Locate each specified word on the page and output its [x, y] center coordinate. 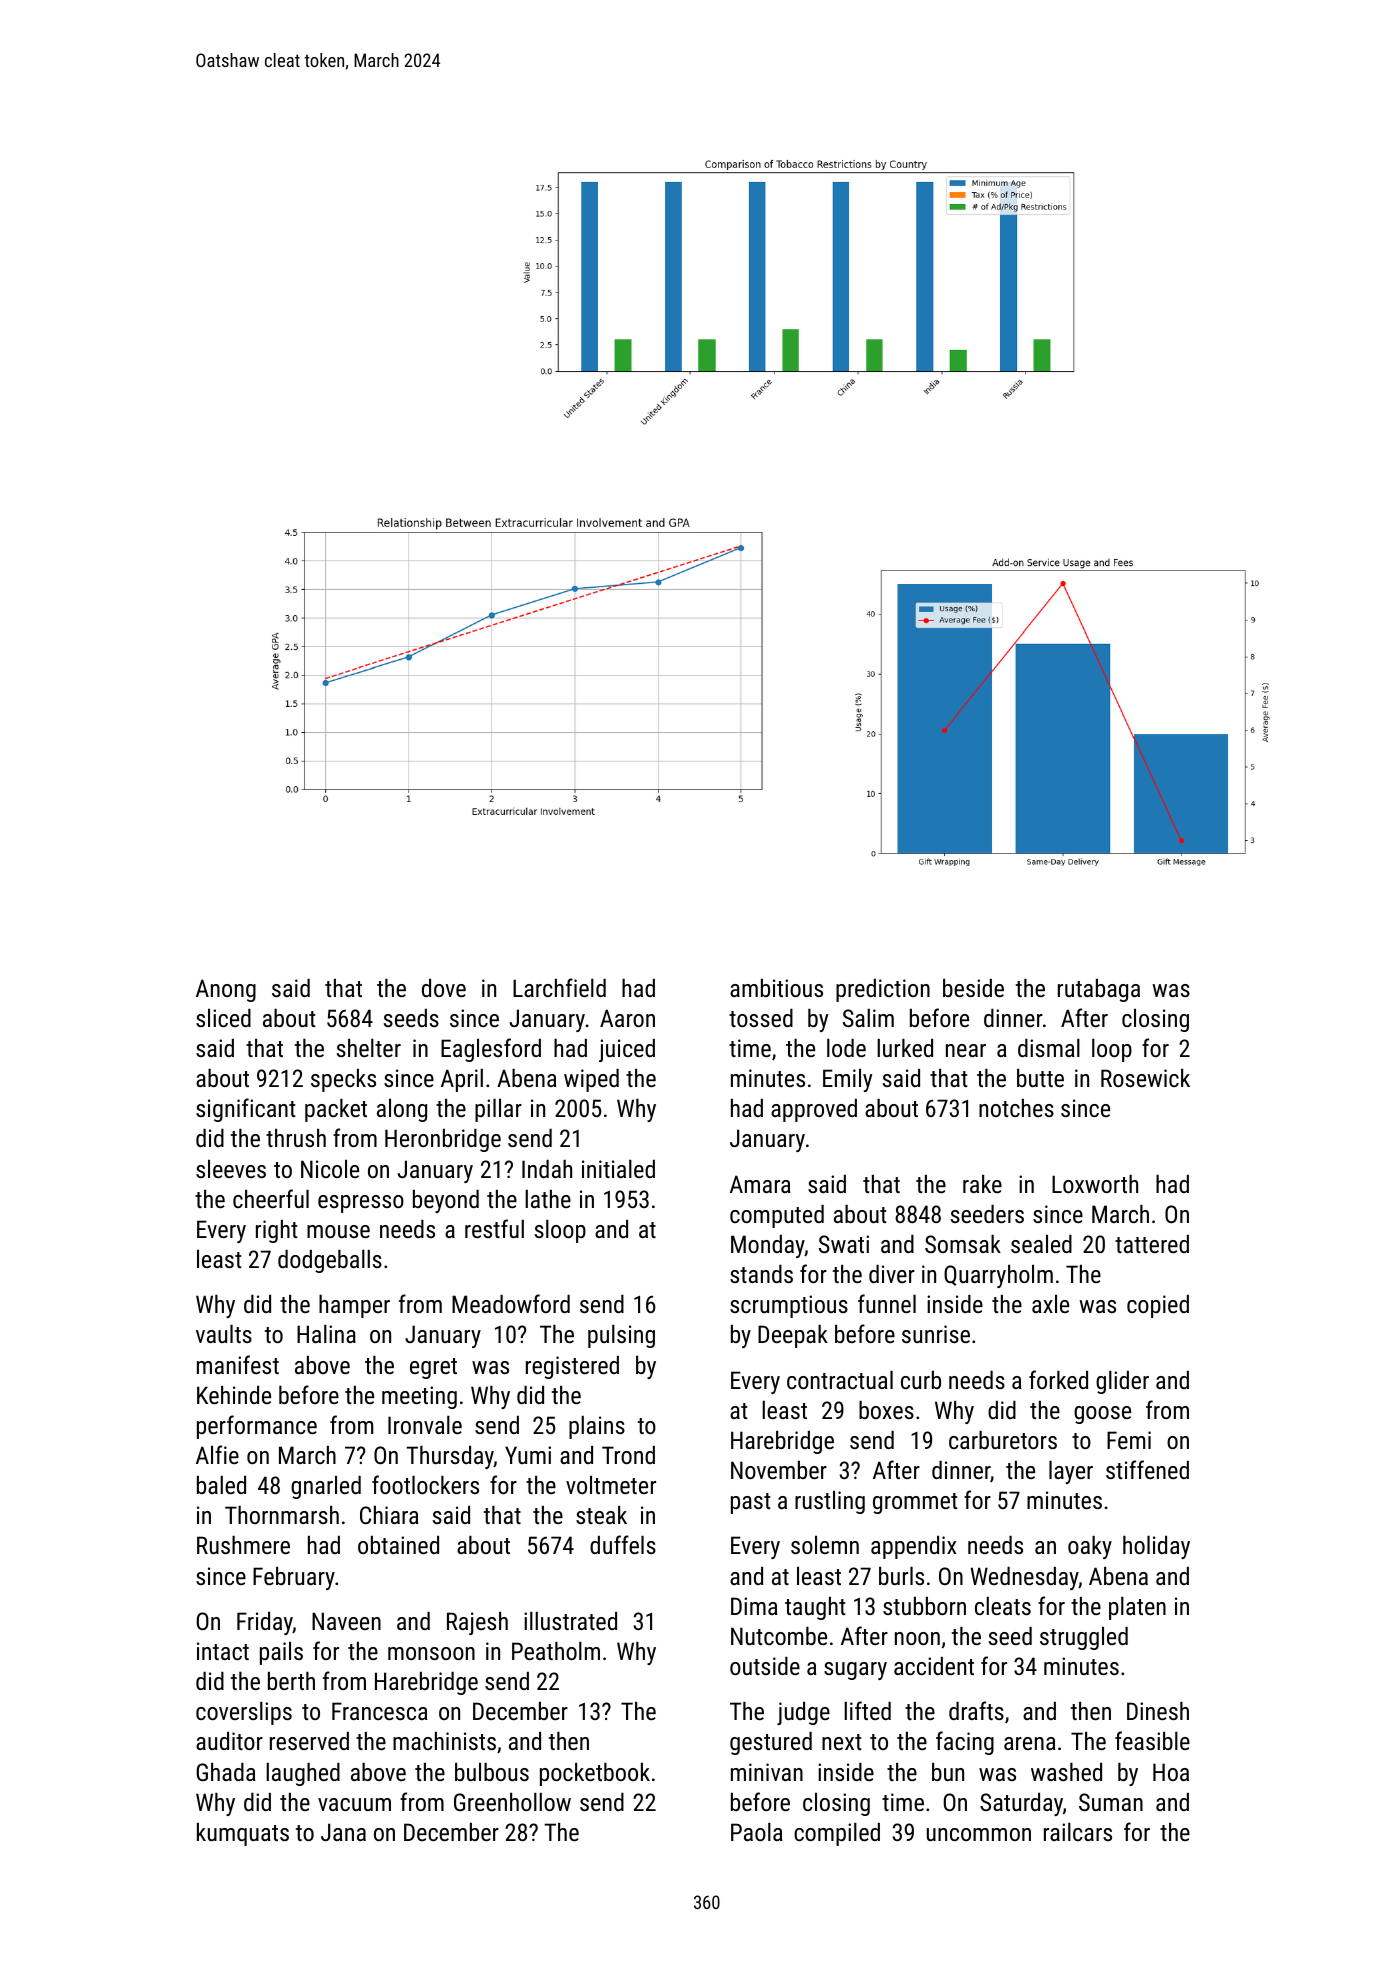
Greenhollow [512, 1802]
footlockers [425, 1484]
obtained [398, 1545]
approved [814, 1110]
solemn [825, 1545]
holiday [1156, 1547]
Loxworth [1095, 1184]
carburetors [1003, 1440]
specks [343, 1080]
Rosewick [1145, 1078]
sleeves [231, 1169]
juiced [627, 1050]
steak [601, 1515]
